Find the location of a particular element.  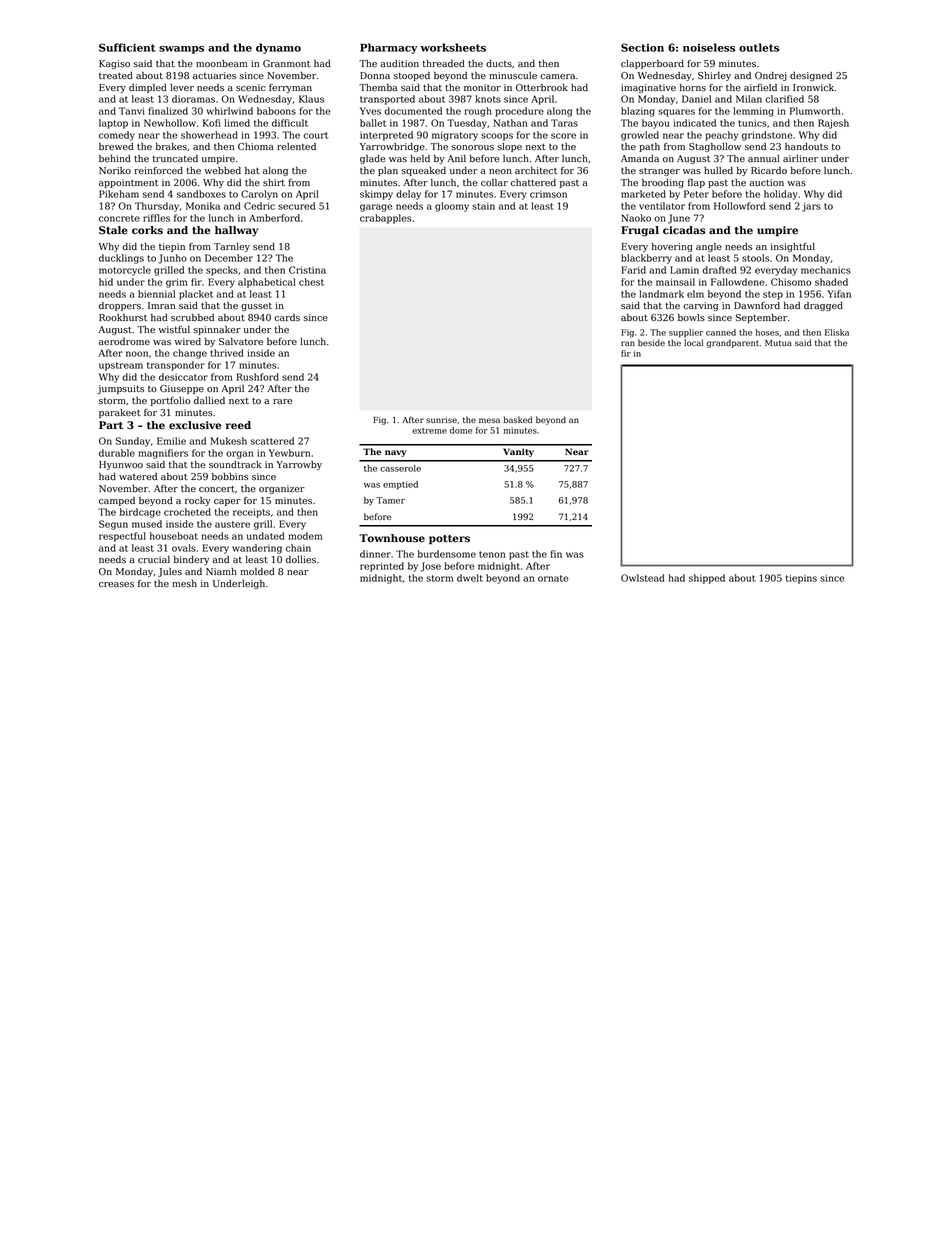

tunics is located at coordinates (752, 123).
